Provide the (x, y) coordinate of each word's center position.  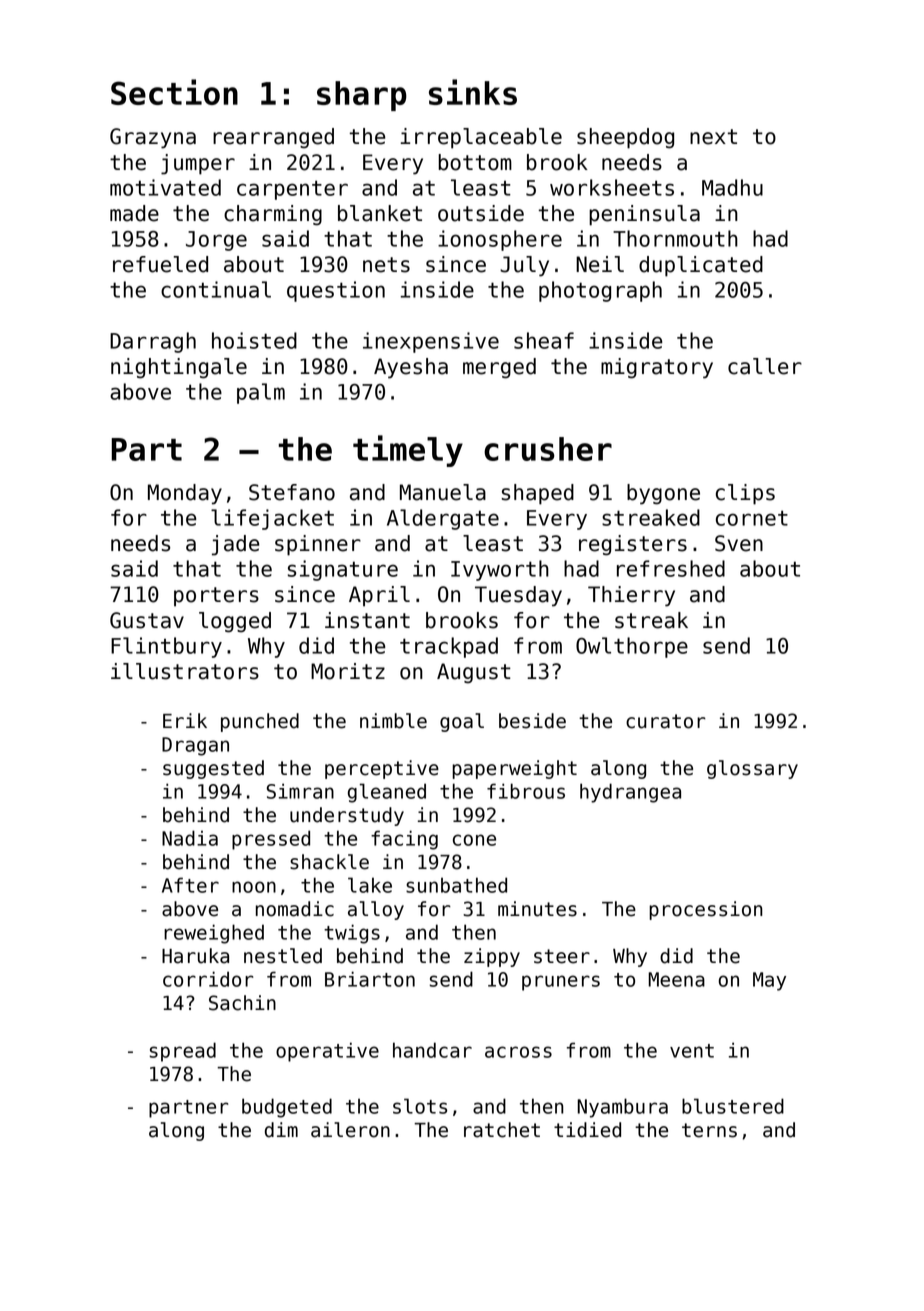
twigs (352, 934)
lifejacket (272, 519)
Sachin (242, 1003)
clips (745, 494)
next (713, 137)
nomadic (295, 909)
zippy (492, 957)
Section (174, 92)
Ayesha (411, 368)
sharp (362, 96)
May (769, 981)
